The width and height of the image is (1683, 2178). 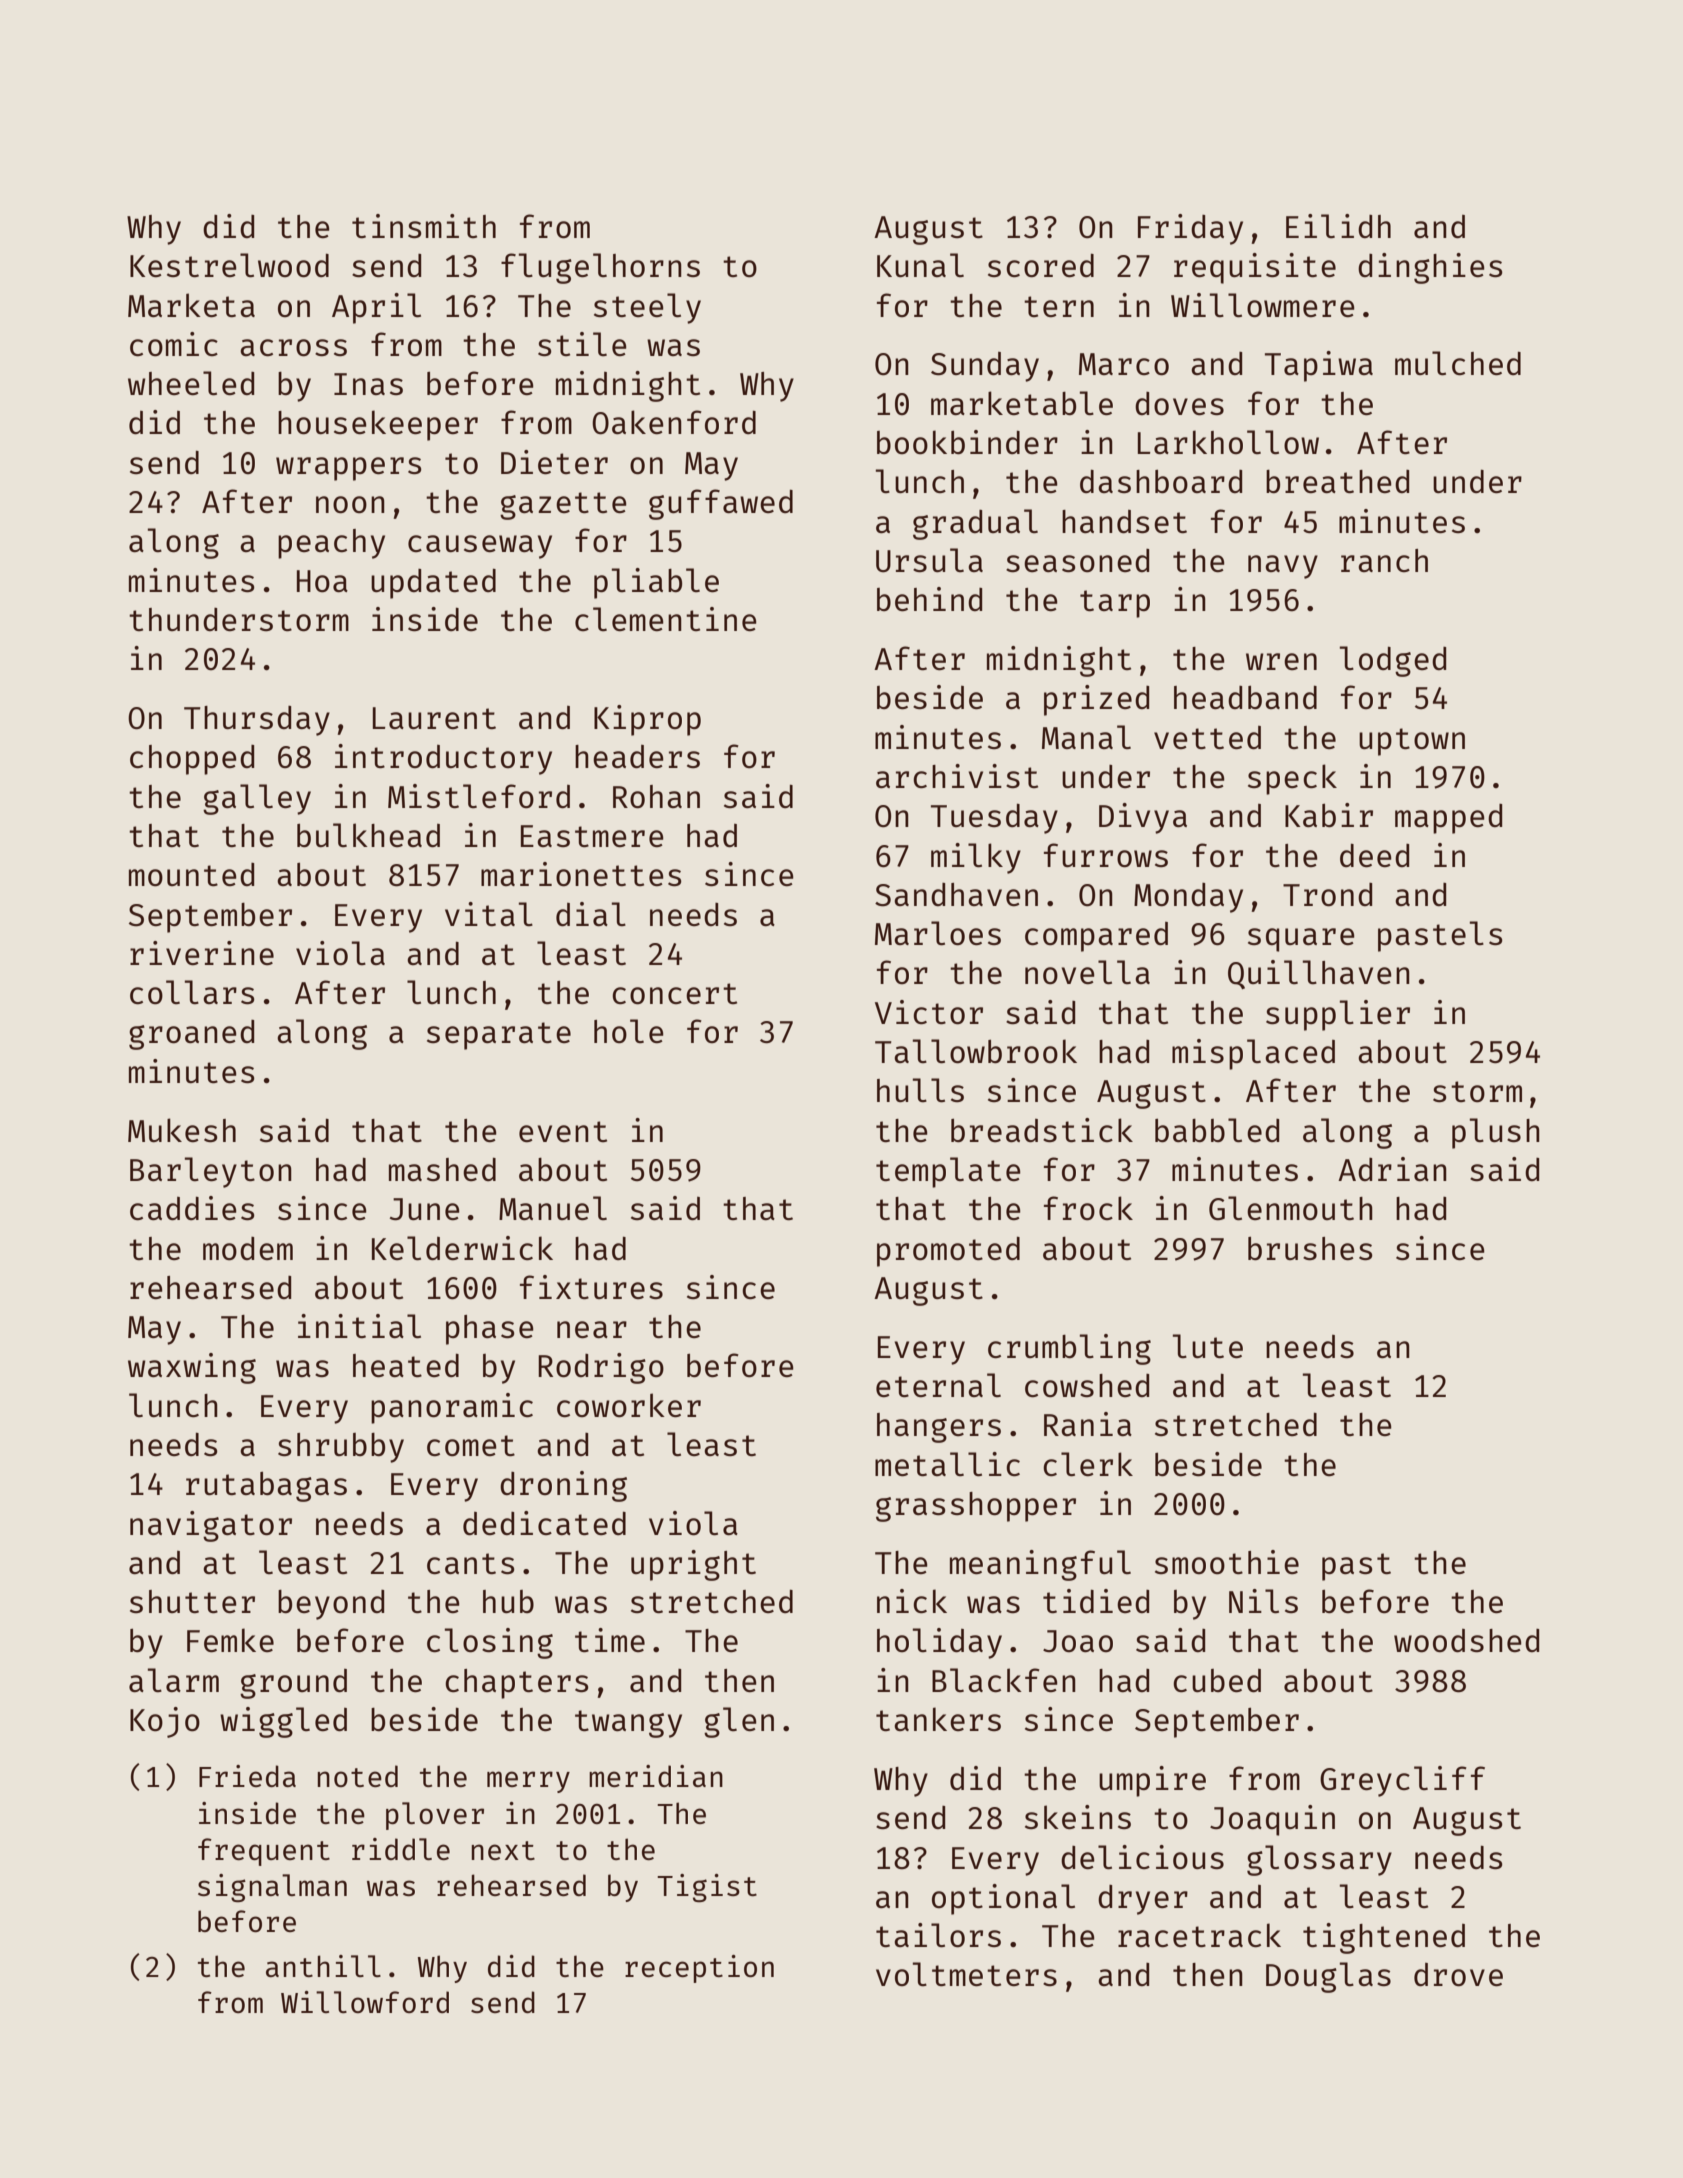 What do you see at coordinates (967, 442) in the image?
I see `bookbinder` at bounding box center [967, 442].
